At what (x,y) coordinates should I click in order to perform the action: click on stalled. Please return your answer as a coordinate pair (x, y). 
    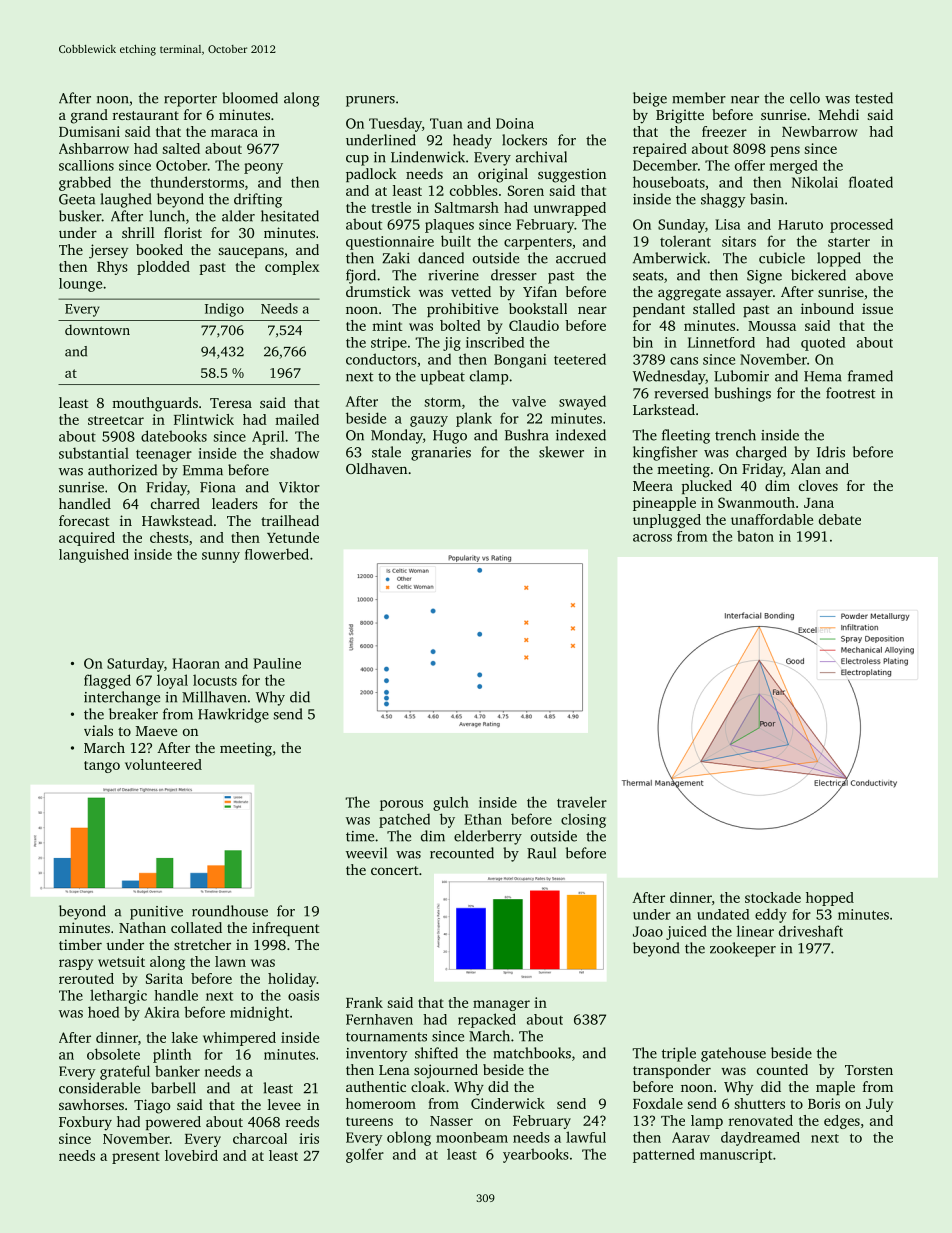
    Looking at the image, I should click on (714, 308).
